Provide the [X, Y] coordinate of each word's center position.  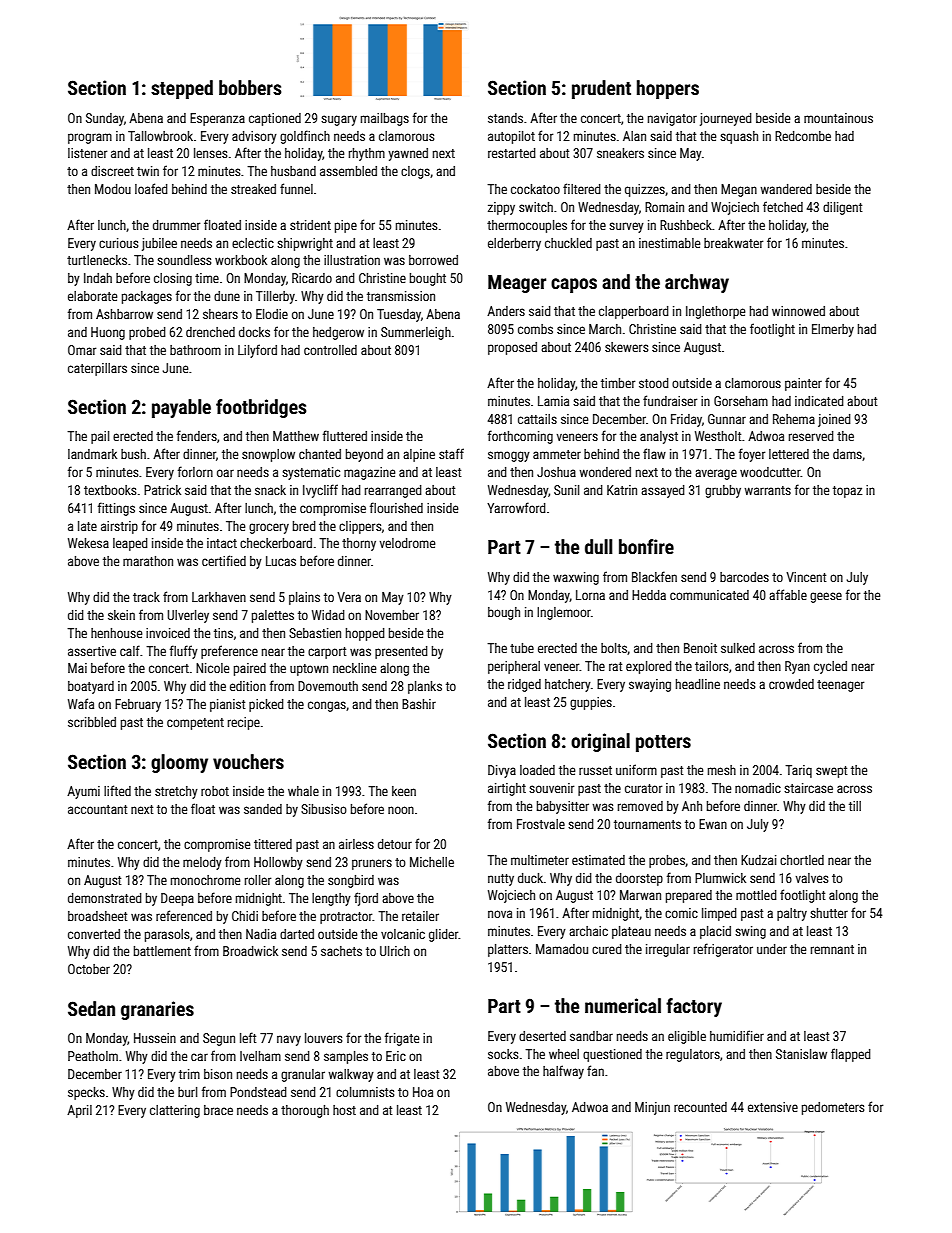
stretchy [176, 792]
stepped [182, 89]
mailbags [385, 119]
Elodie [272, 314]
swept [831, 772]
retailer [420, 916]
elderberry [514, 244]
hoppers [668, 89]
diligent [842, 208]
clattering [175, 1111]
